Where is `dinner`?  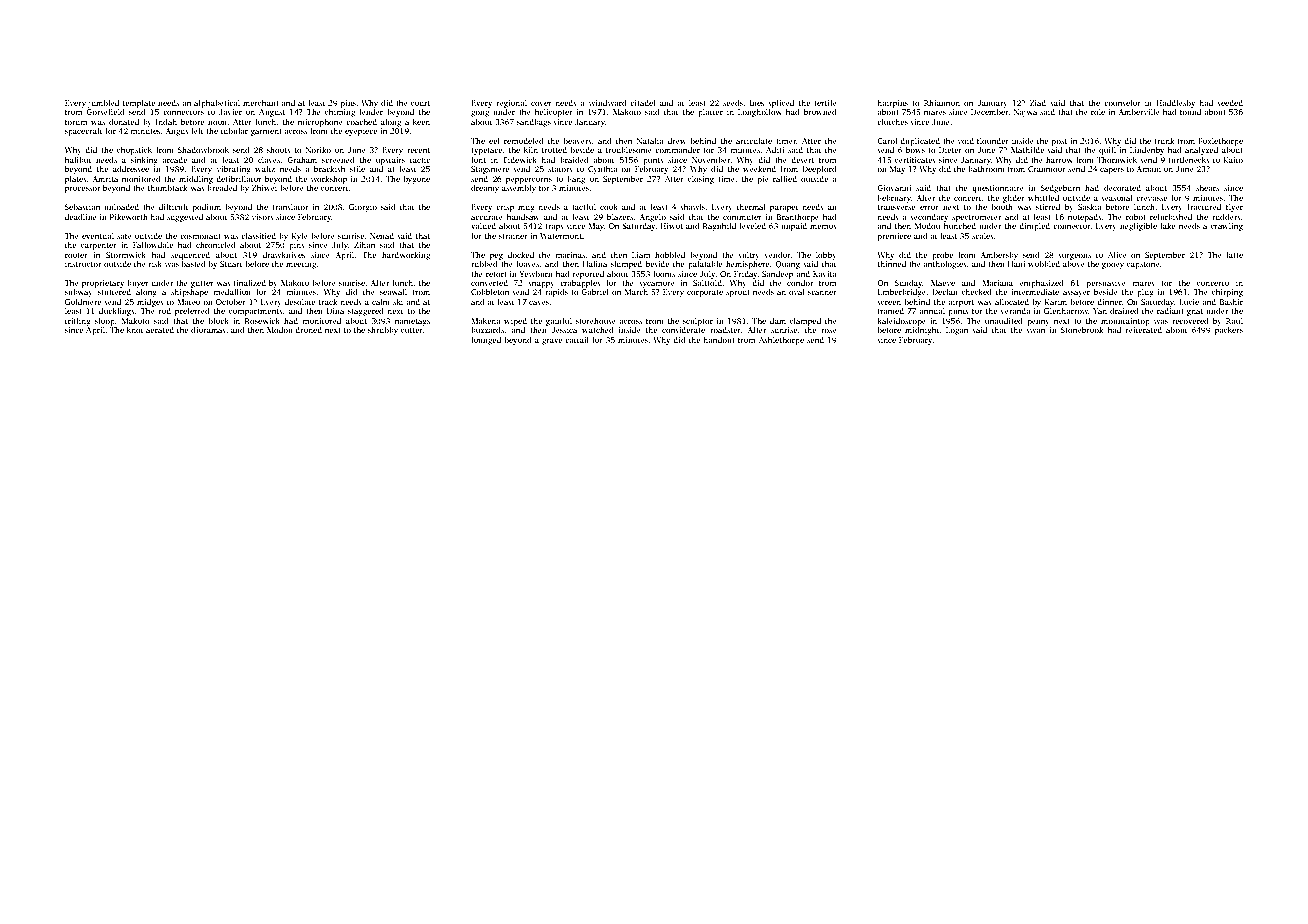 dinner is located at coordinates (1109, 302).
